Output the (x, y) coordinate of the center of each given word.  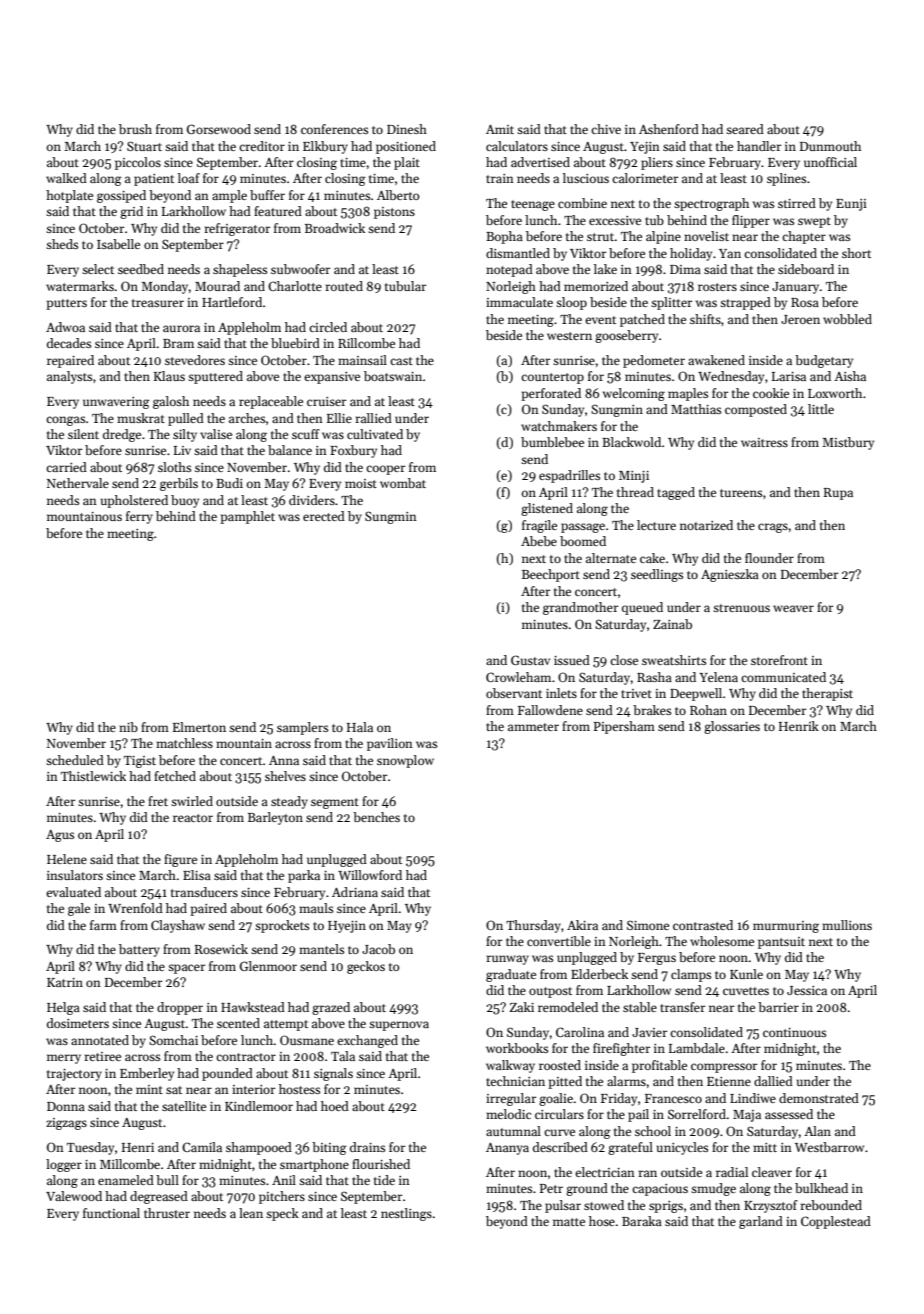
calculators (517, 146)
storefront (779, 660)
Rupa (838, 494)
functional (111, 1213)
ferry (139, 517)
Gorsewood (219, 129)
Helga (63, 1008)
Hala (360, 727)
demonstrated (819, 1098)
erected (324, 516)
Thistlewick (93, 776)
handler (759, 146)
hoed (335, 1106)
